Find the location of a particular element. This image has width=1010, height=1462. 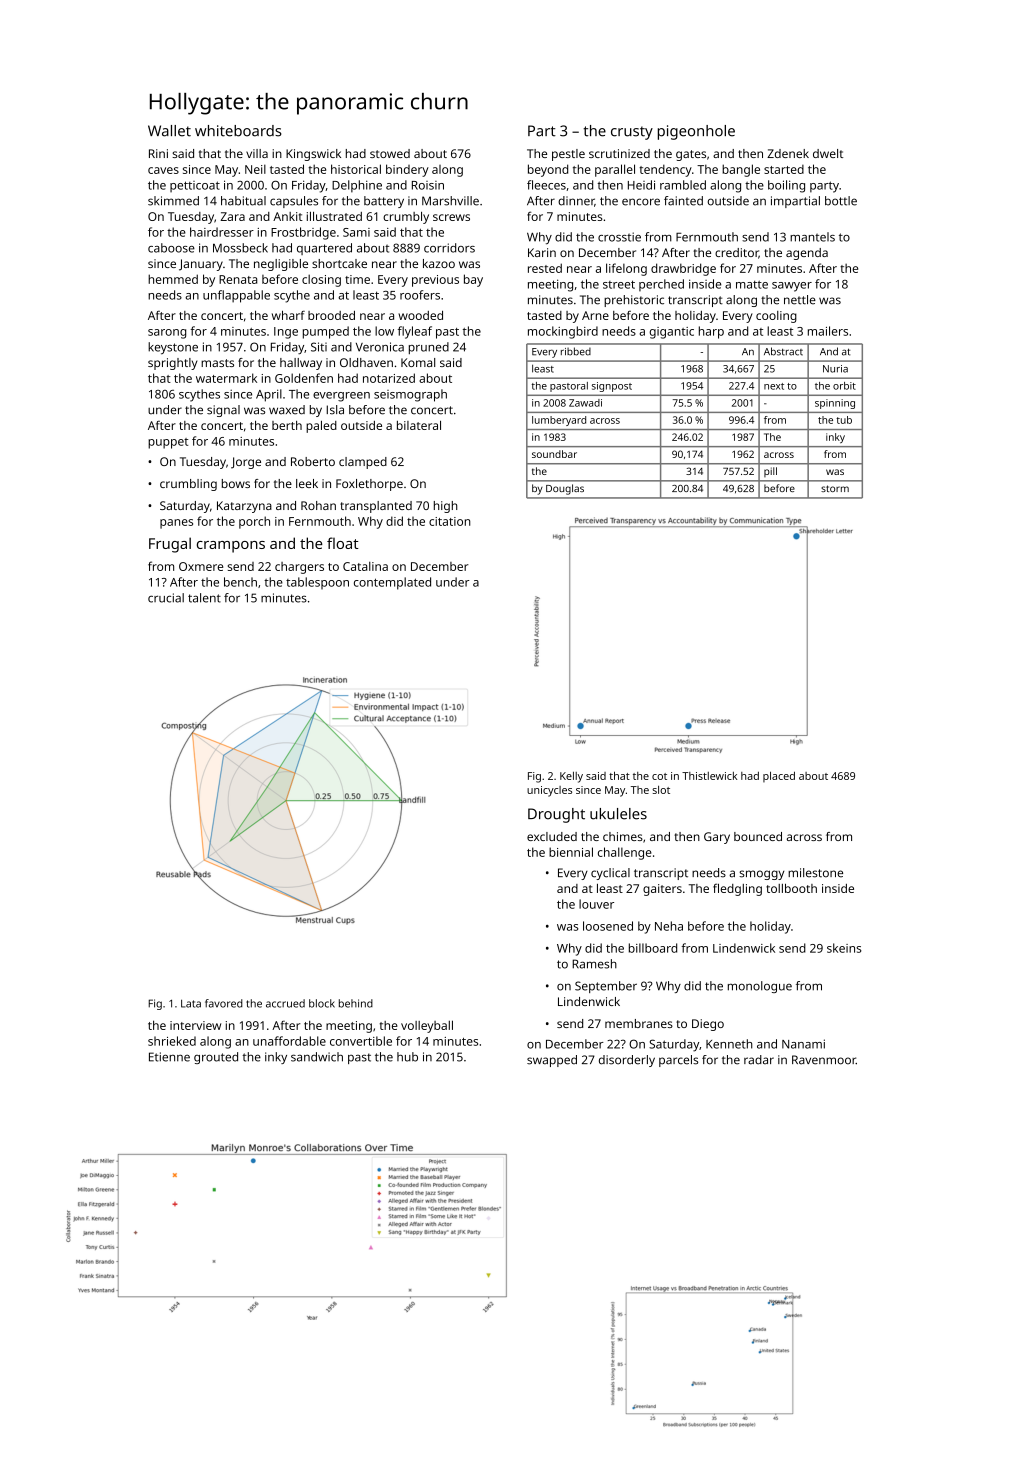

Lata is located at coordinates (191, 1003).
